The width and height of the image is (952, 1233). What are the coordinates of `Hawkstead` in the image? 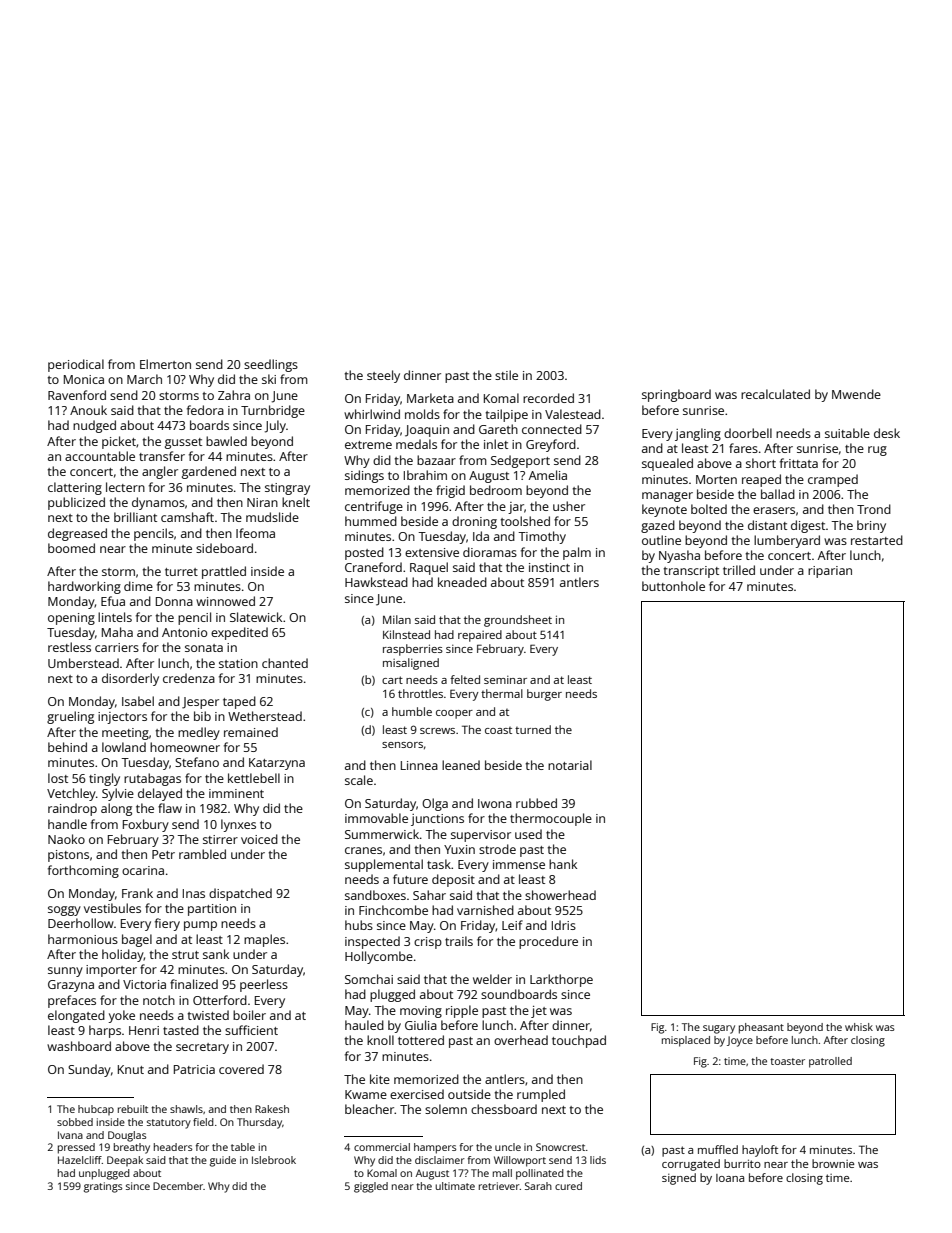 It's located at (376, 582).
